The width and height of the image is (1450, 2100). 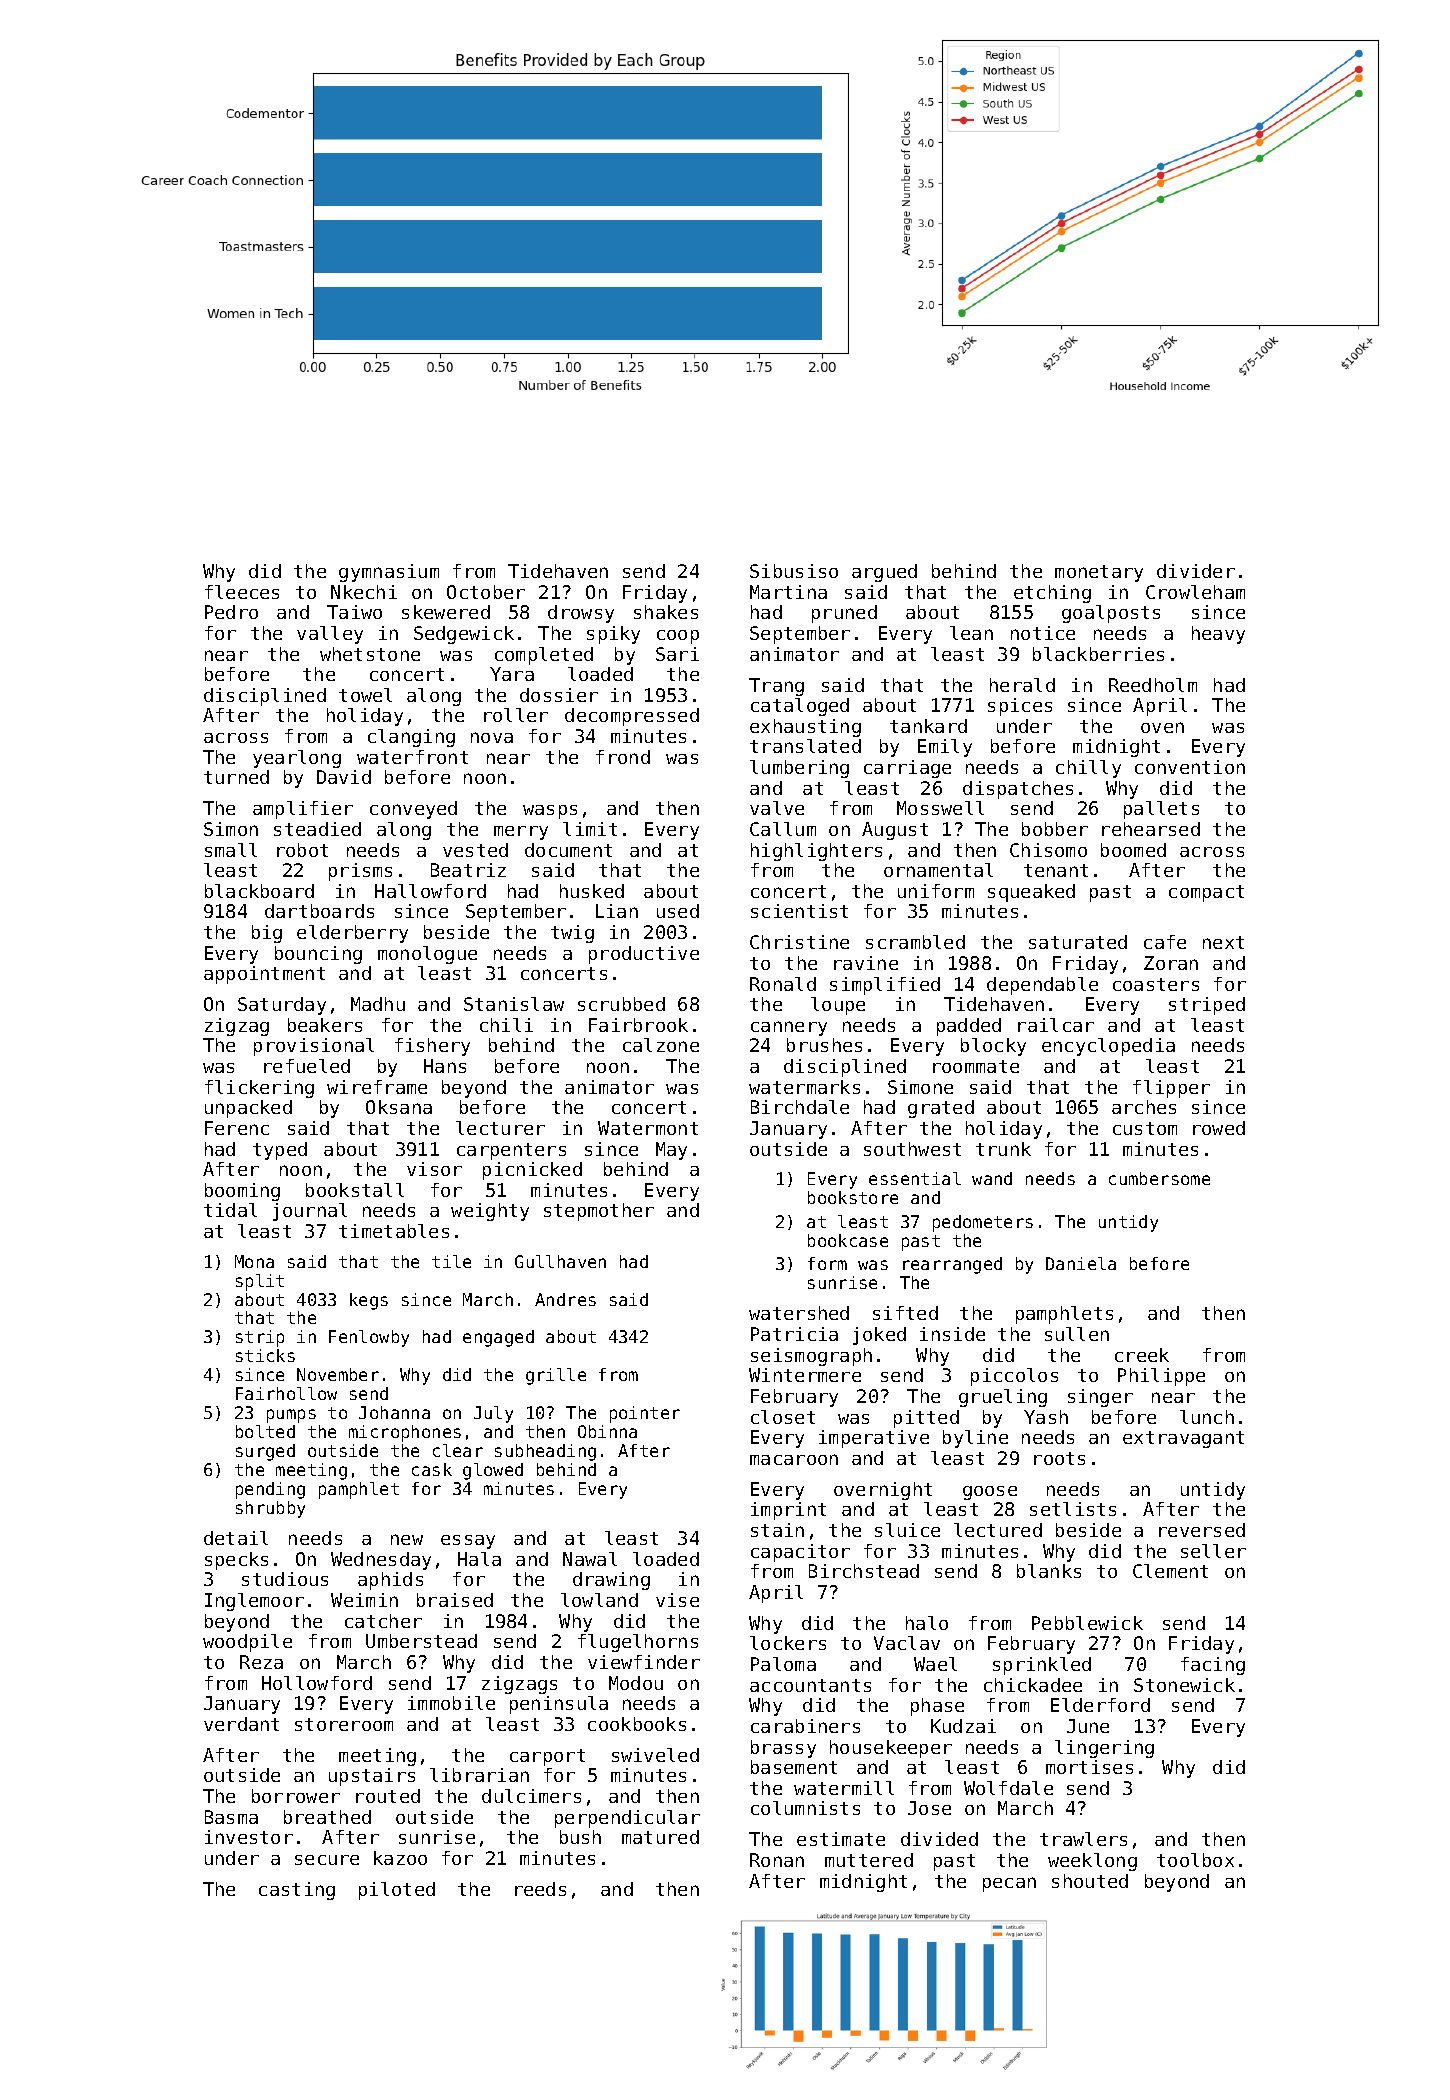 What do you see at coordinates (794, 571) in the image?
I see `Sibusiso` at bounding box center [794, 571].
